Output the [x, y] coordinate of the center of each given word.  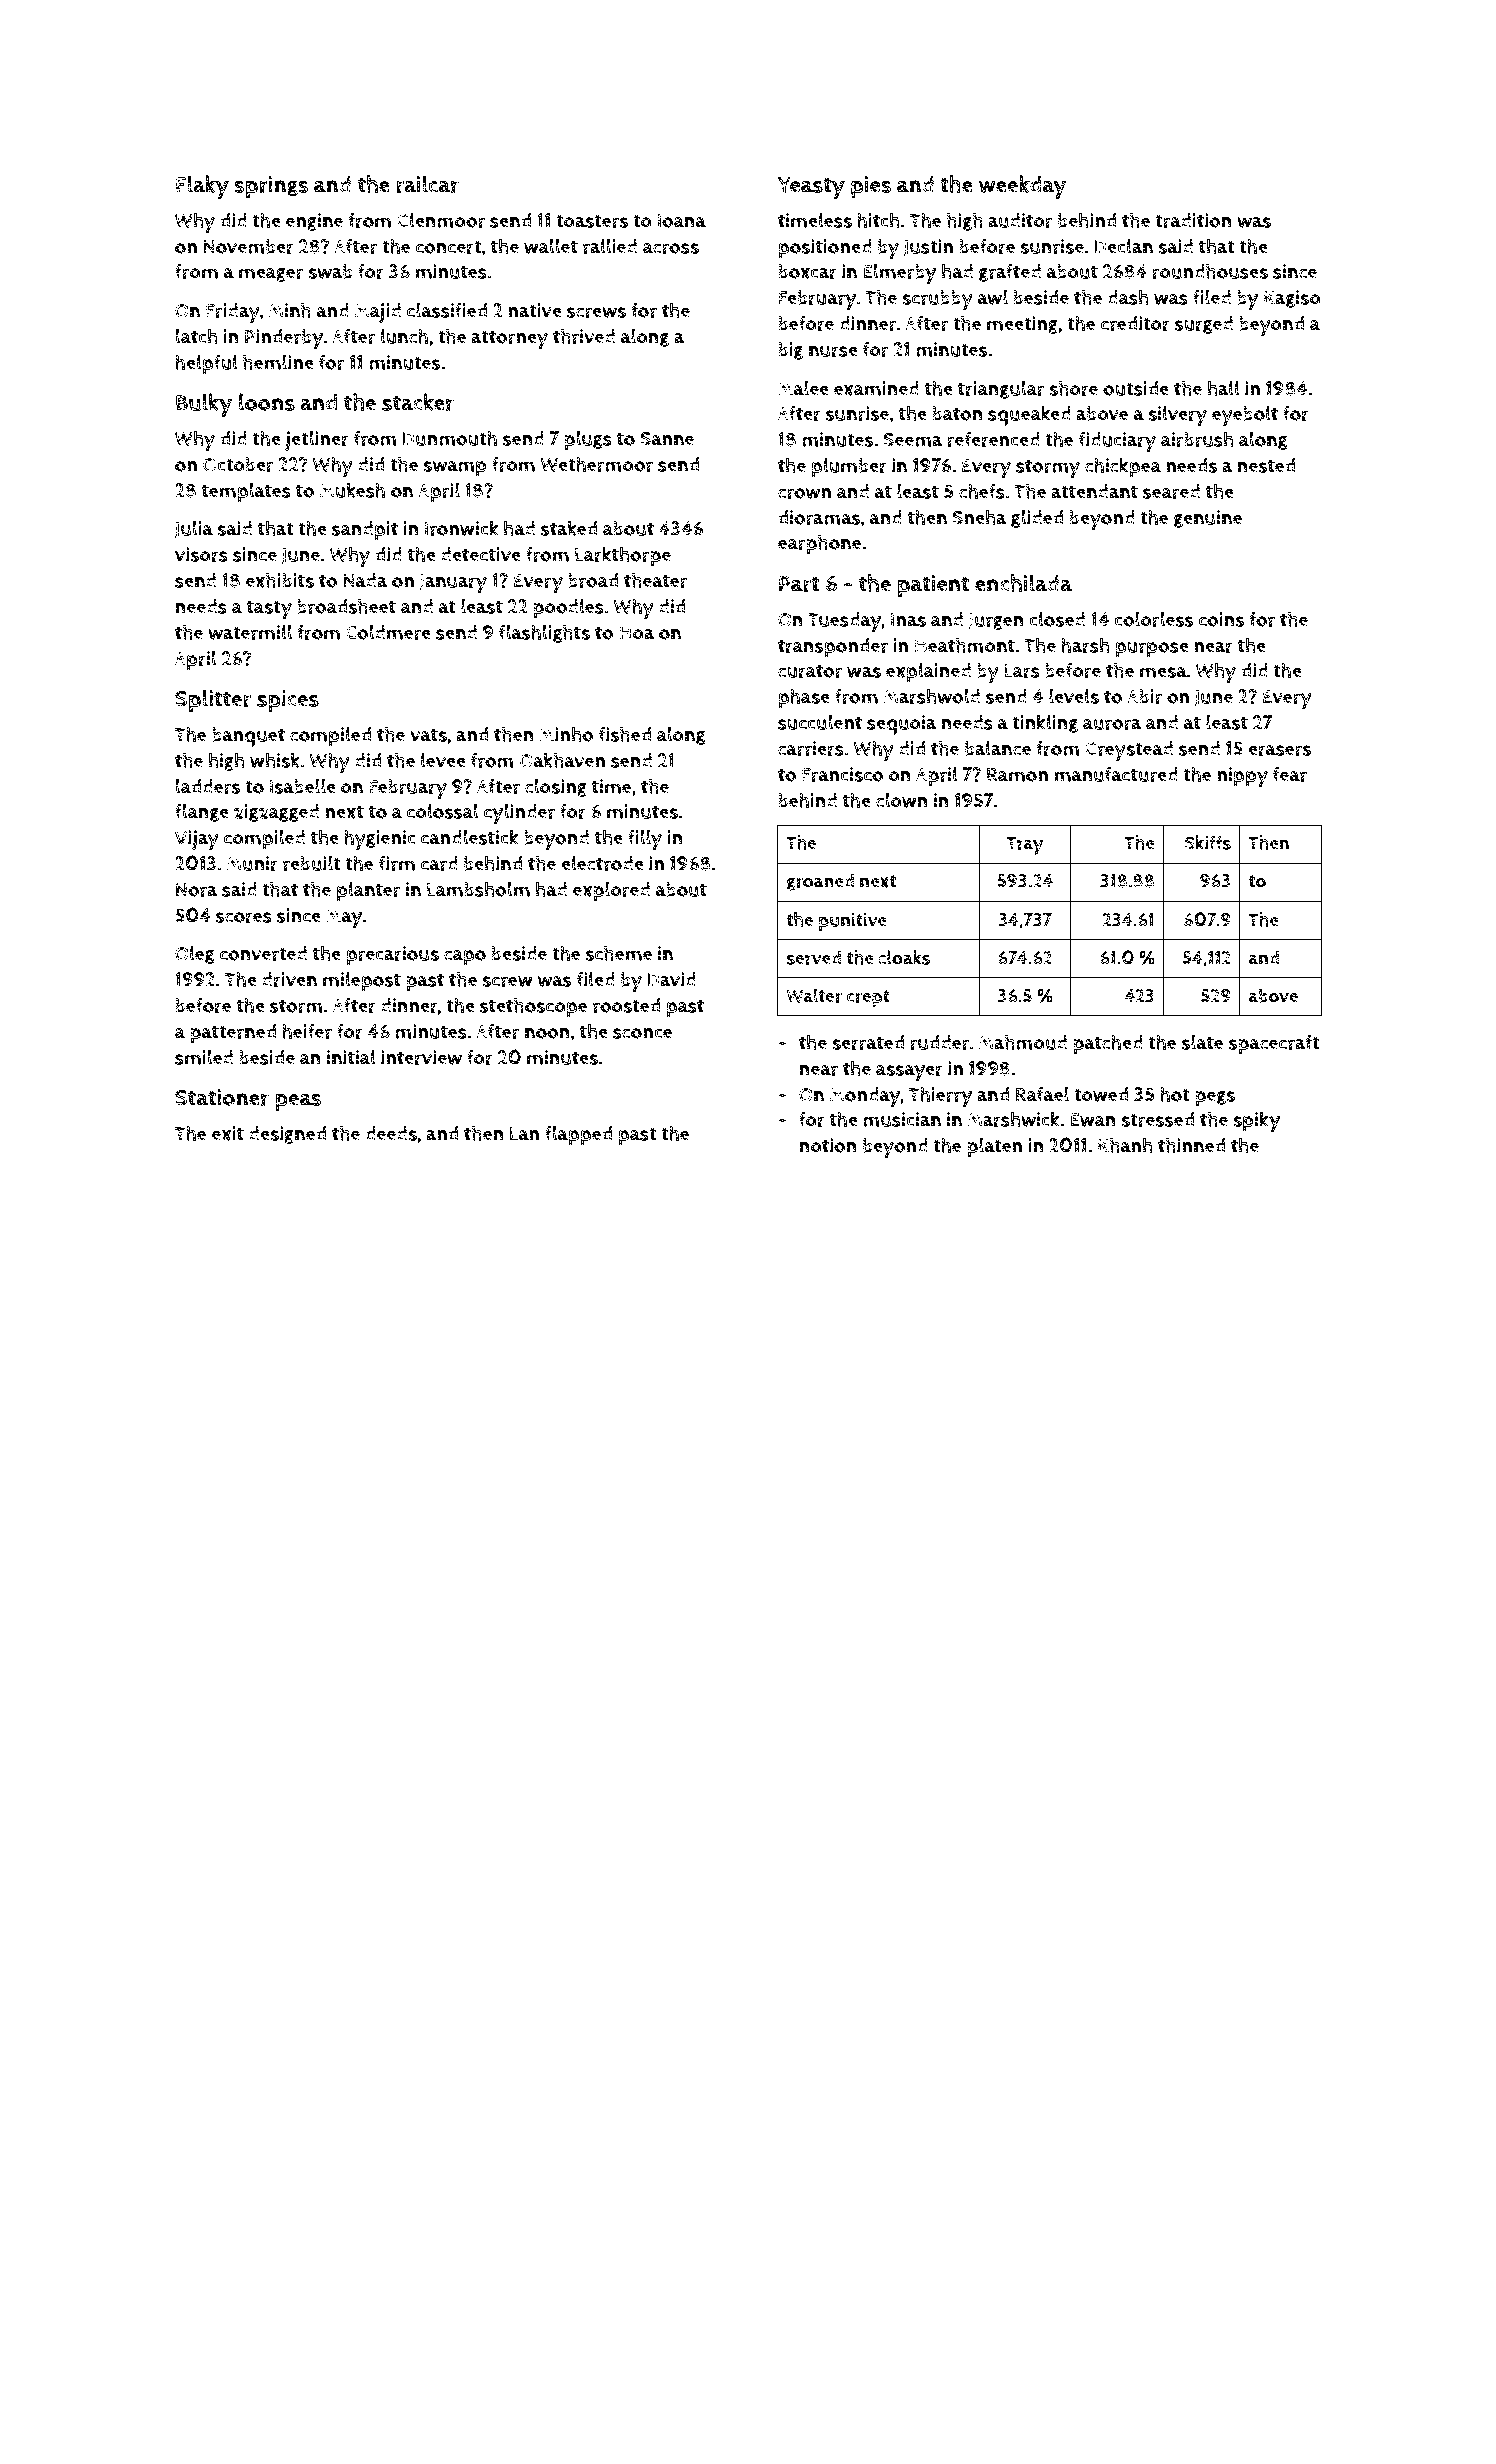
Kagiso [1292, 299]
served [814, 958]
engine [314, 222]
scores [244, 917]
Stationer [222, 1097]
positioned [825, 249]
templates [246, 492]
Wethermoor [596, 464]
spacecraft [1274, 1045]
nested [1266, 465]
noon [547, 1033]
